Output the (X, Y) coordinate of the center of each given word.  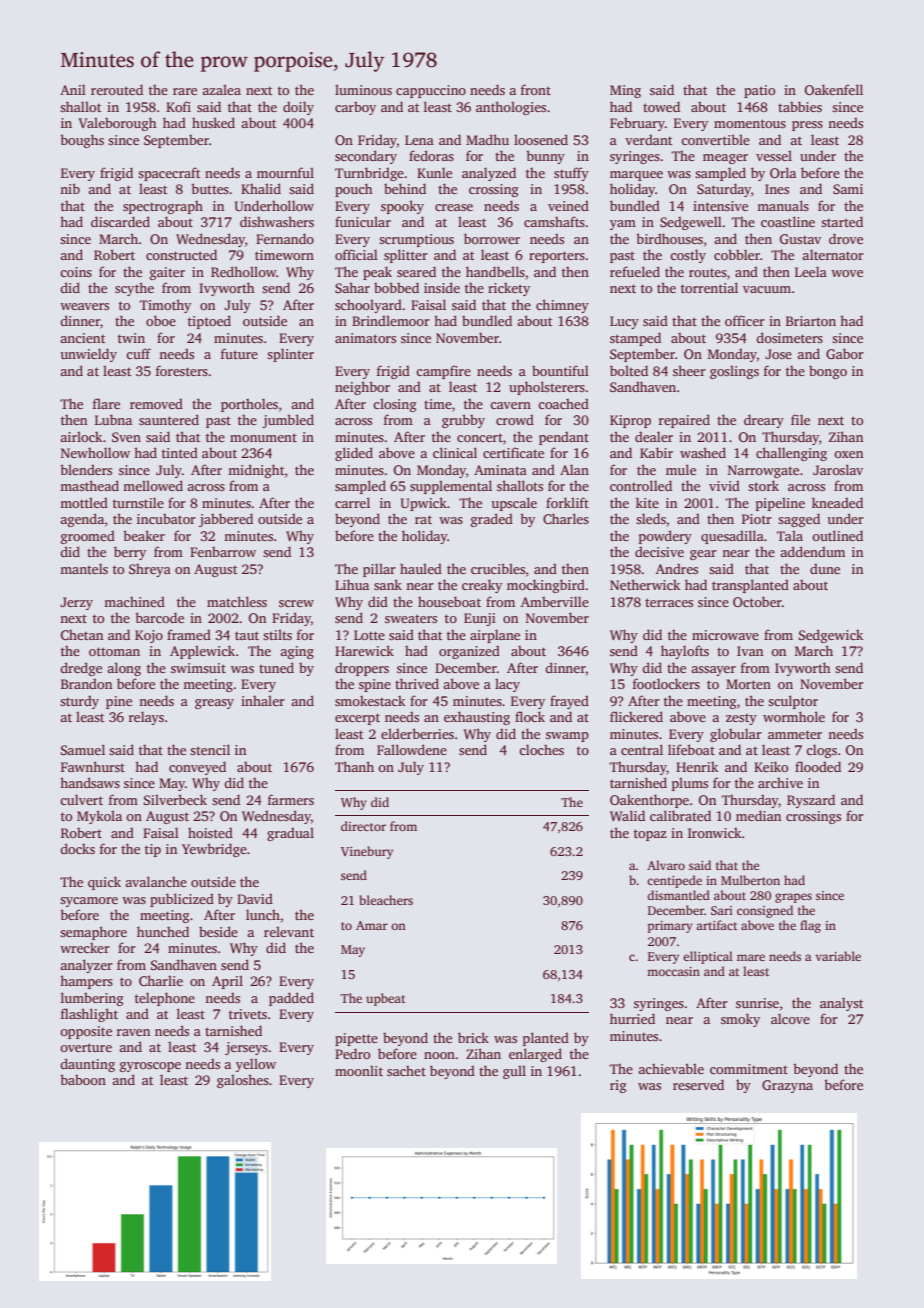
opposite (86, 1032)
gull (514, 1072)
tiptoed (209, 322)
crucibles (498, 568)
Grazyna (787, 1086)
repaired (684, 421)
